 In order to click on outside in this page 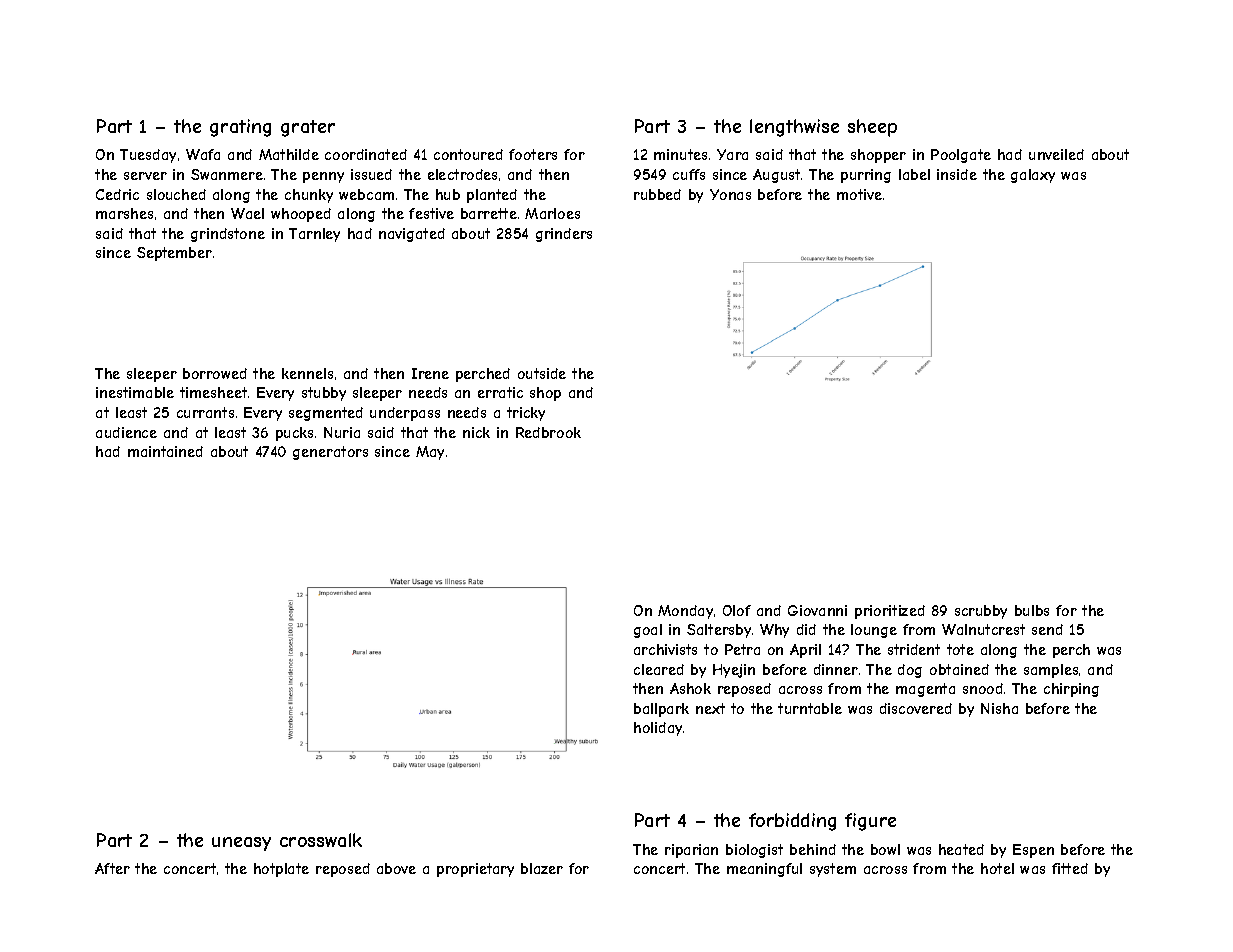, I will do `click(542, 373)`.
